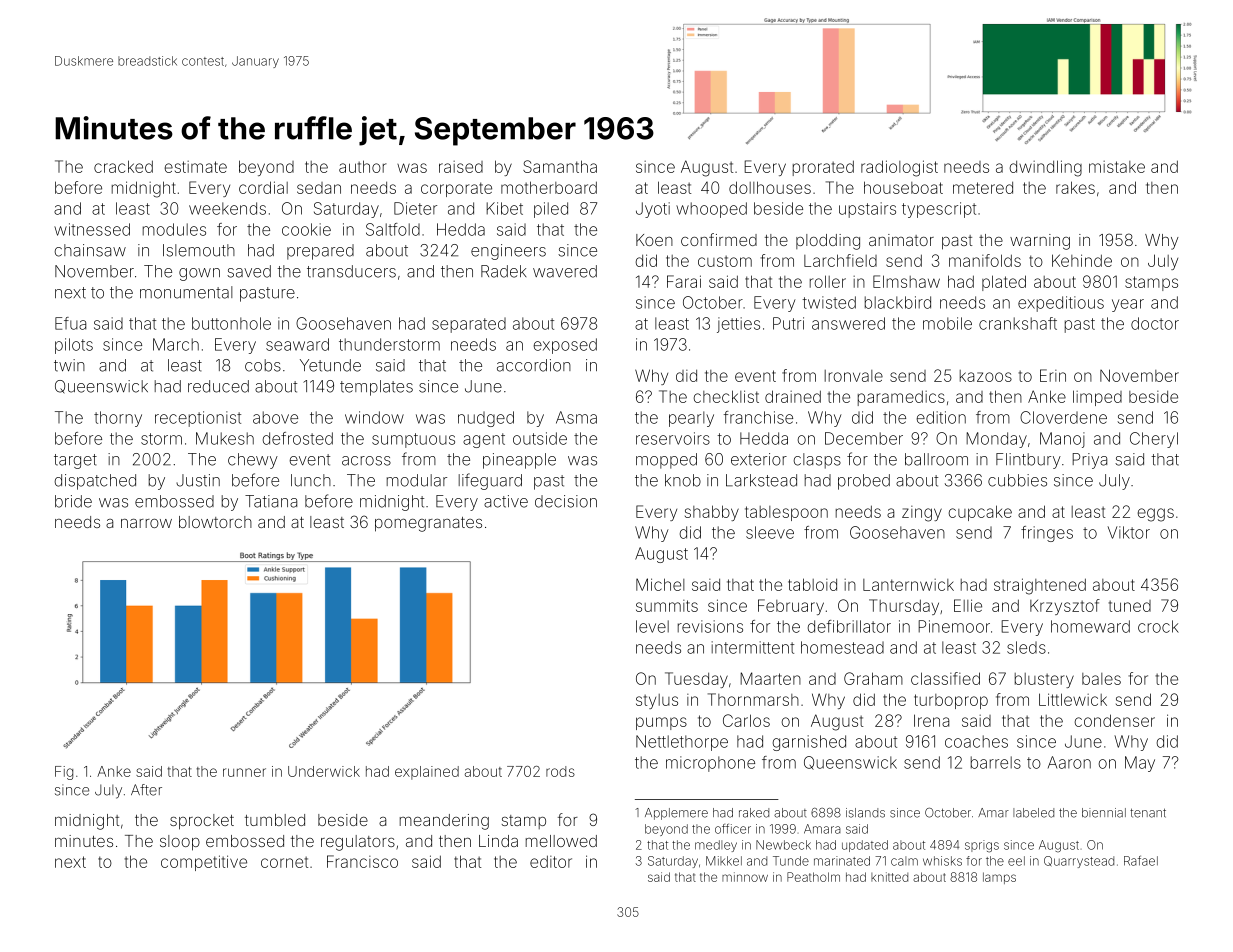 The width and height of the page is (1233, 952). What do you see at coordinates (231, 323) in the page?
I see `buttonhole` at bounding box center [231, 323].
